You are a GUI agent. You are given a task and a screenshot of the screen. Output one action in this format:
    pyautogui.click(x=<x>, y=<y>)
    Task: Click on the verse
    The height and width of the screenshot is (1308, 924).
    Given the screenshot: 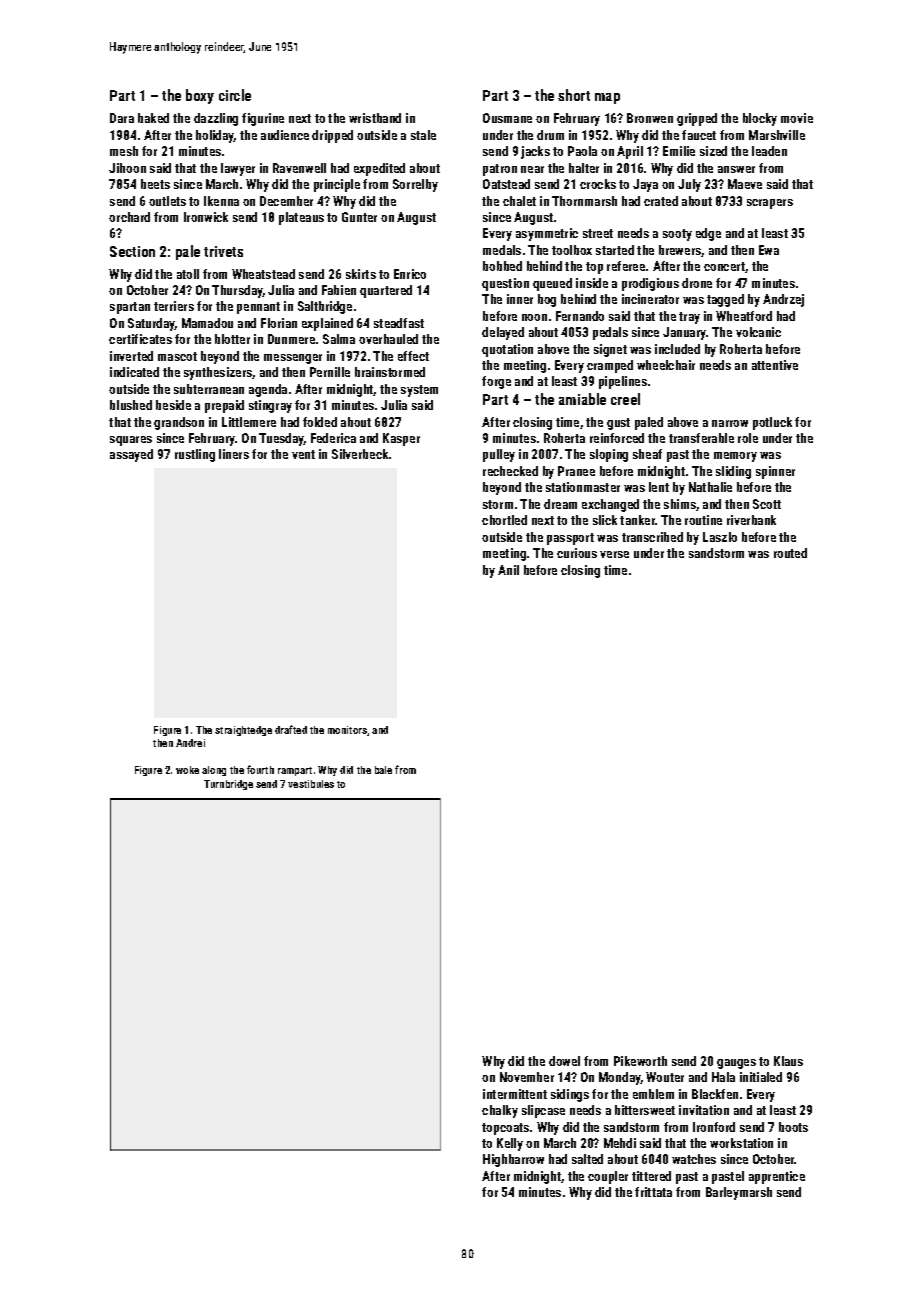 What is the action you would take?
    pyautogui.click(x=614, y=554)
